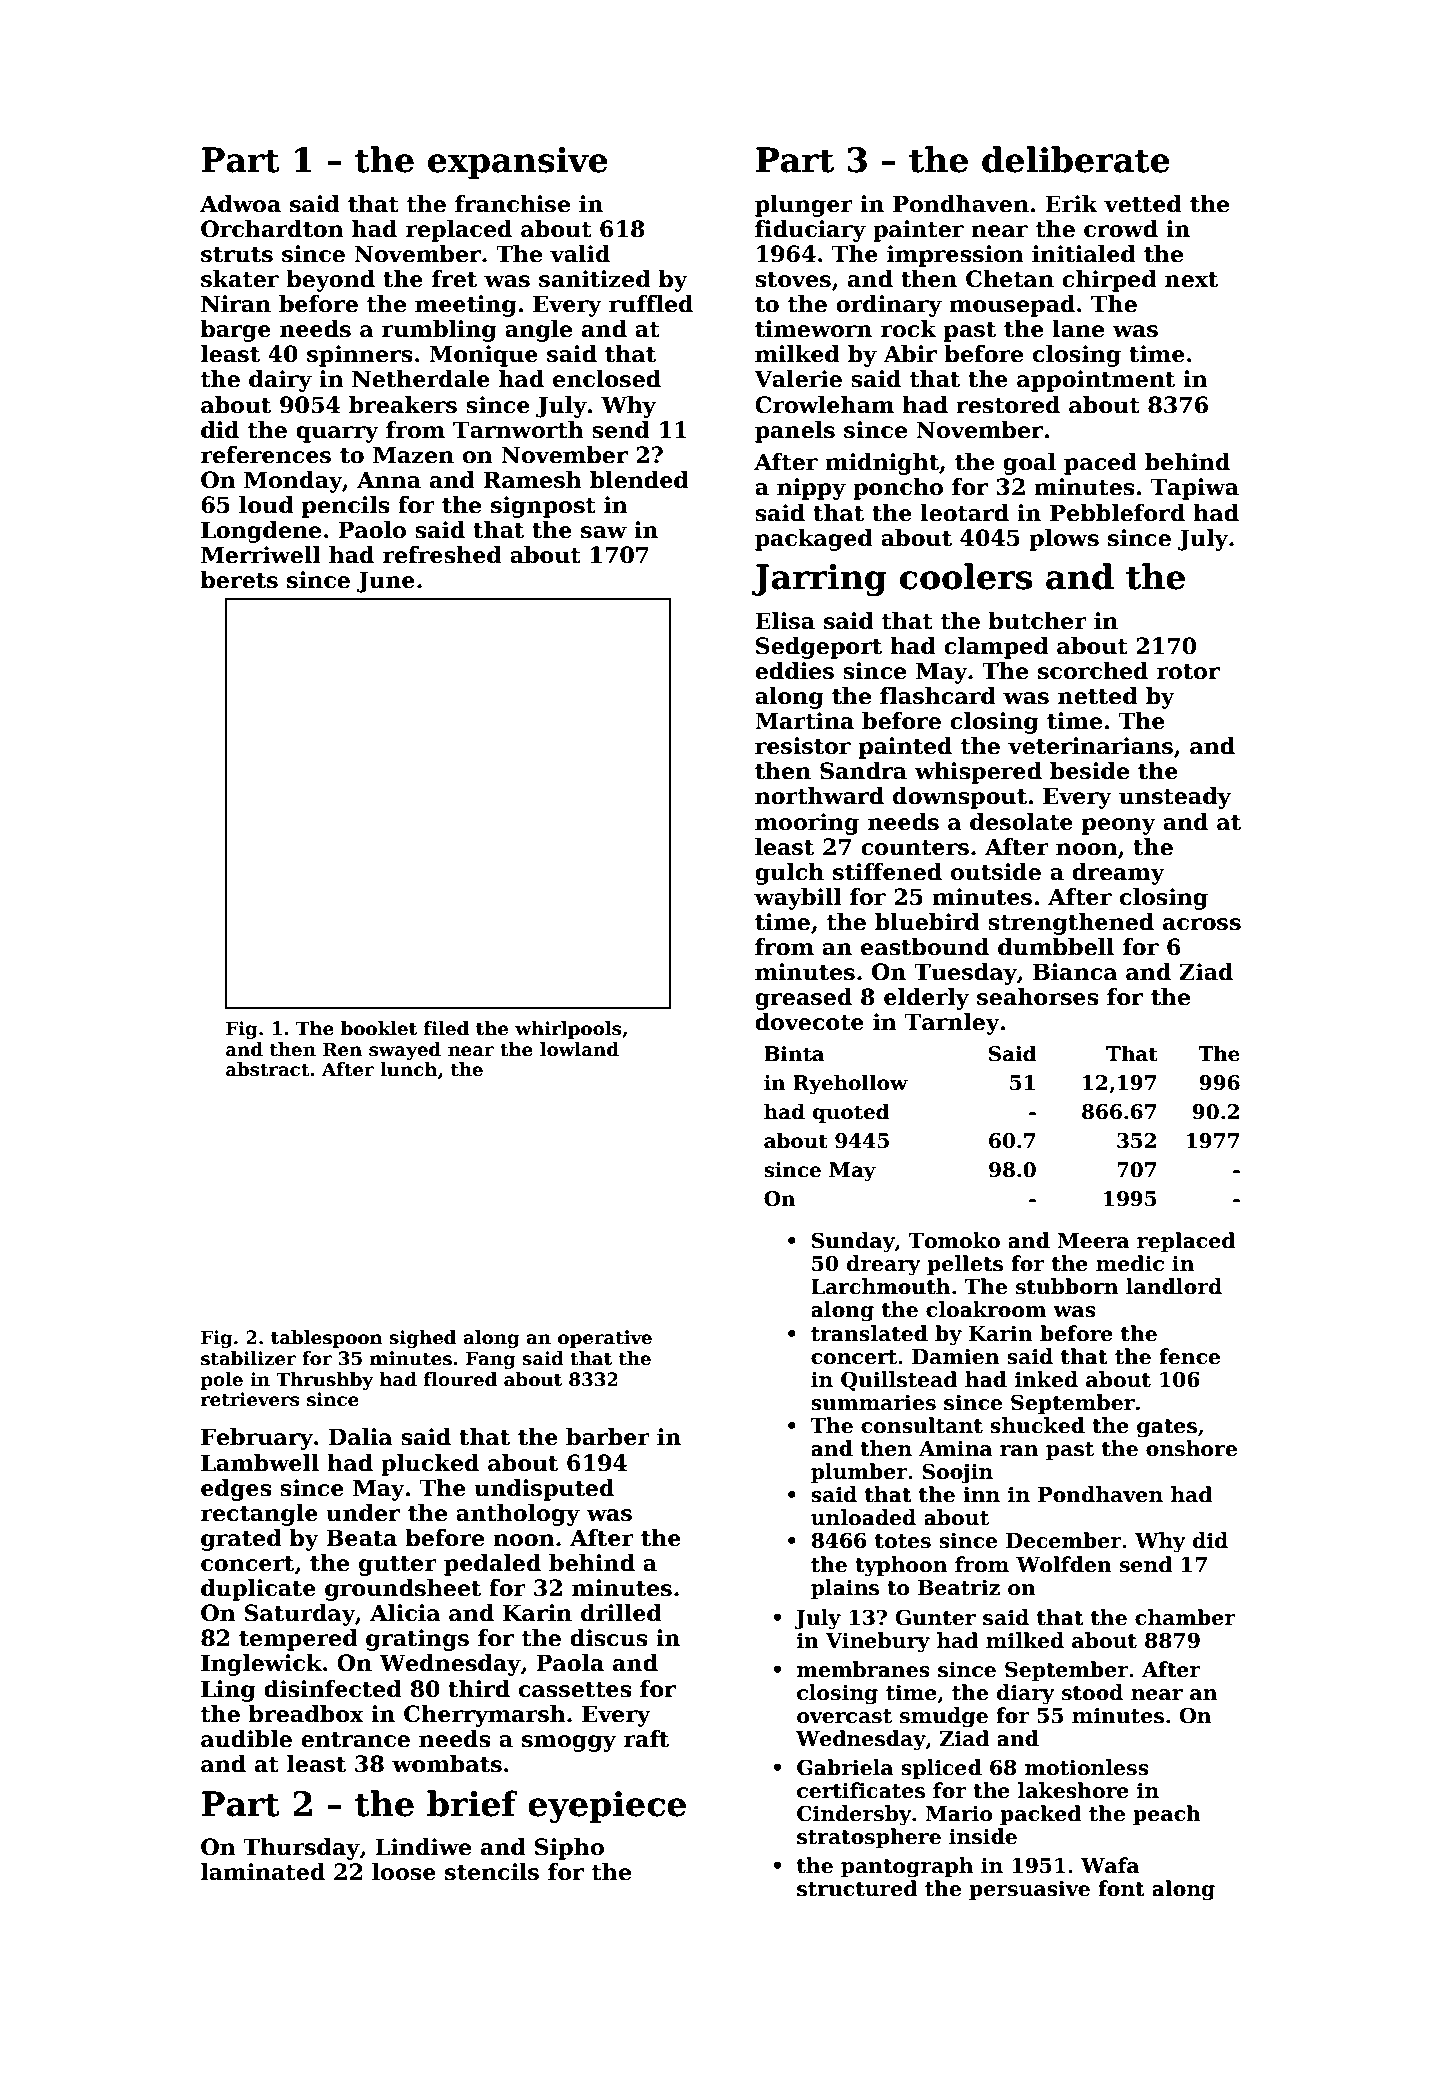  I want to click on Thursday, so click(301, 1849).
